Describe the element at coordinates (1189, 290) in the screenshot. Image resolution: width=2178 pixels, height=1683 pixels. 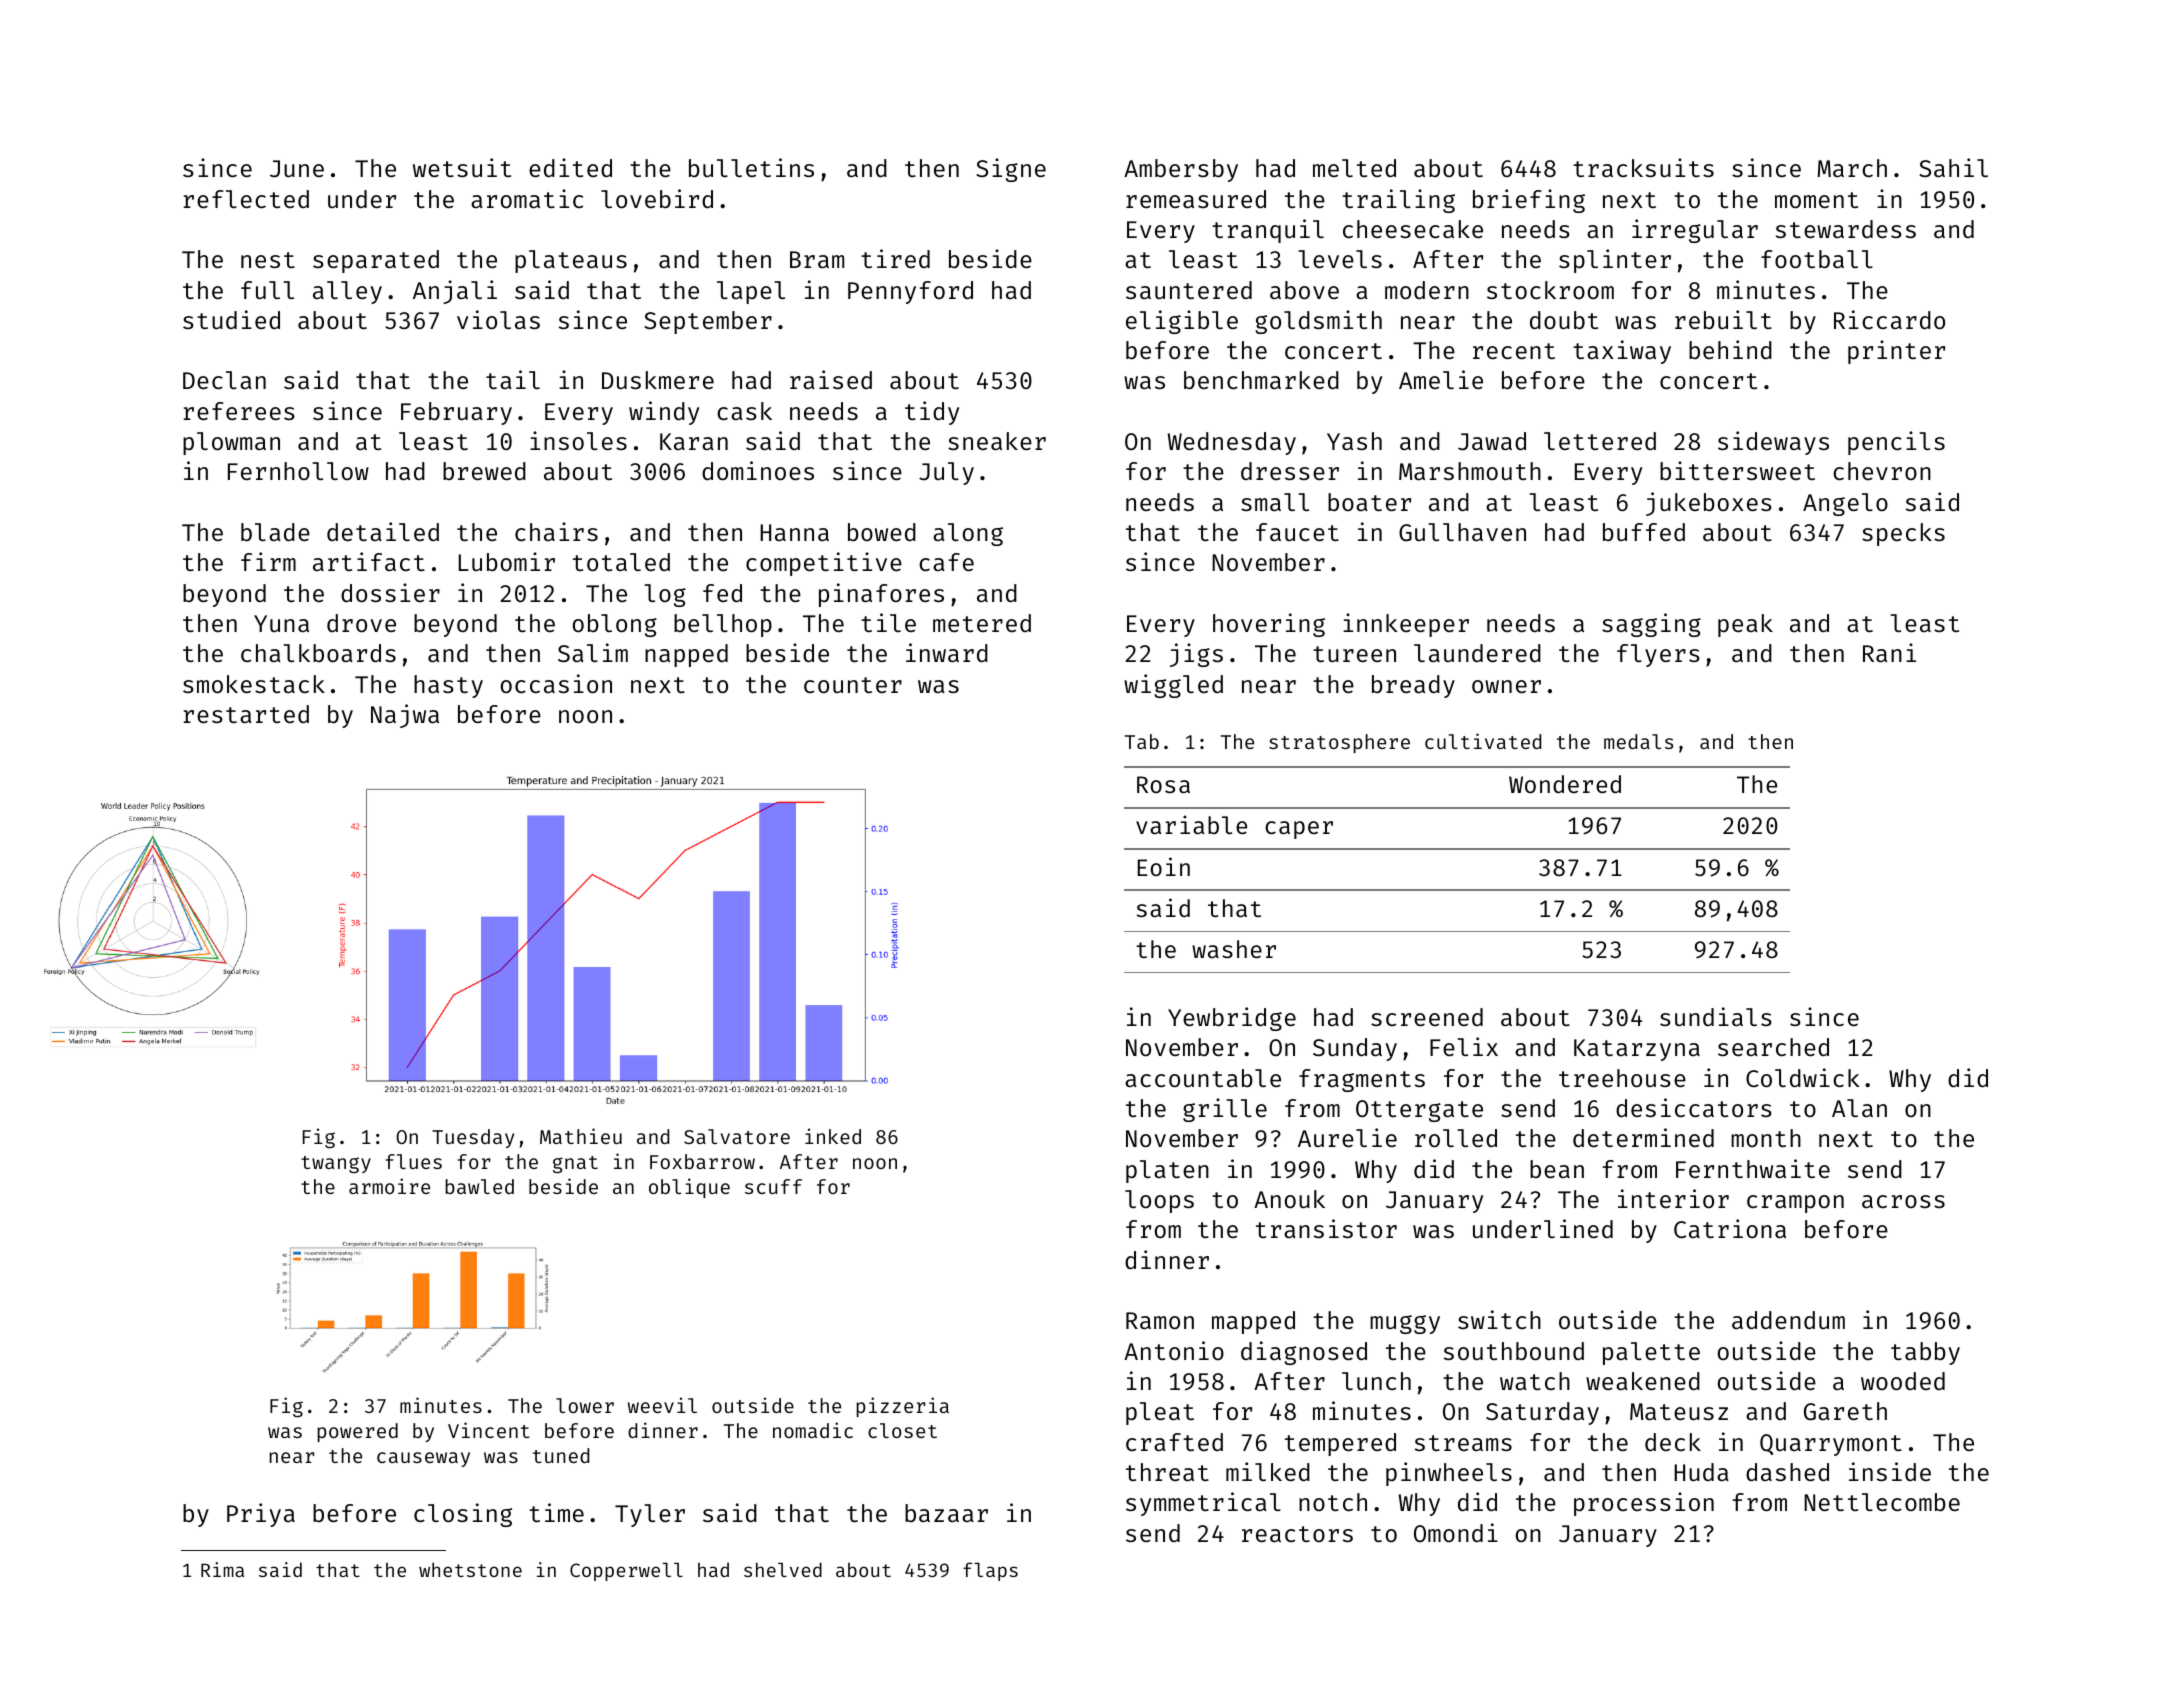
I see `sauntered` at that location.
